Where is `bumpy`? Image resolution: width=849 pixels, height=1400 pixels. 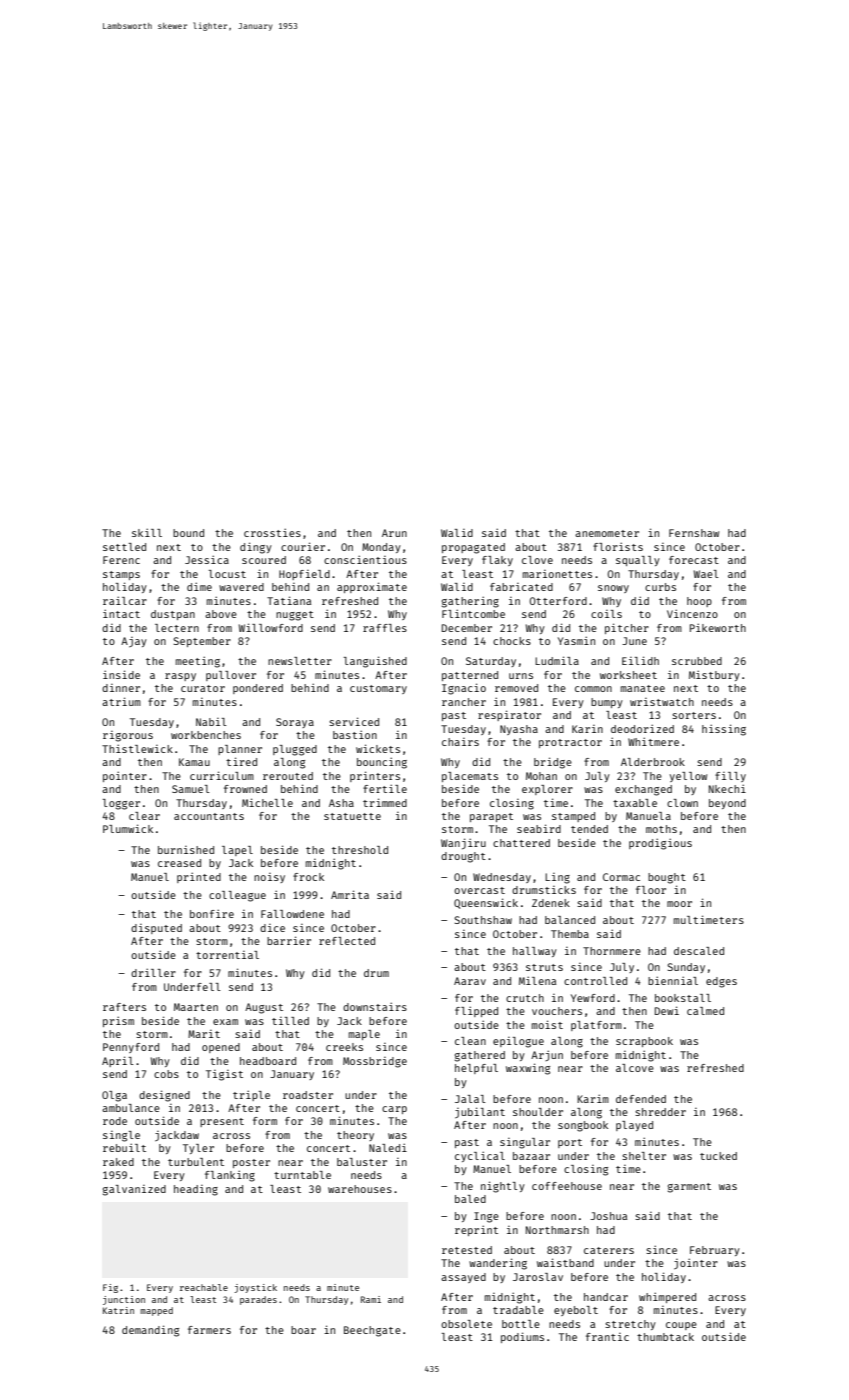 bumpy is located at coordinates (607, 703).
